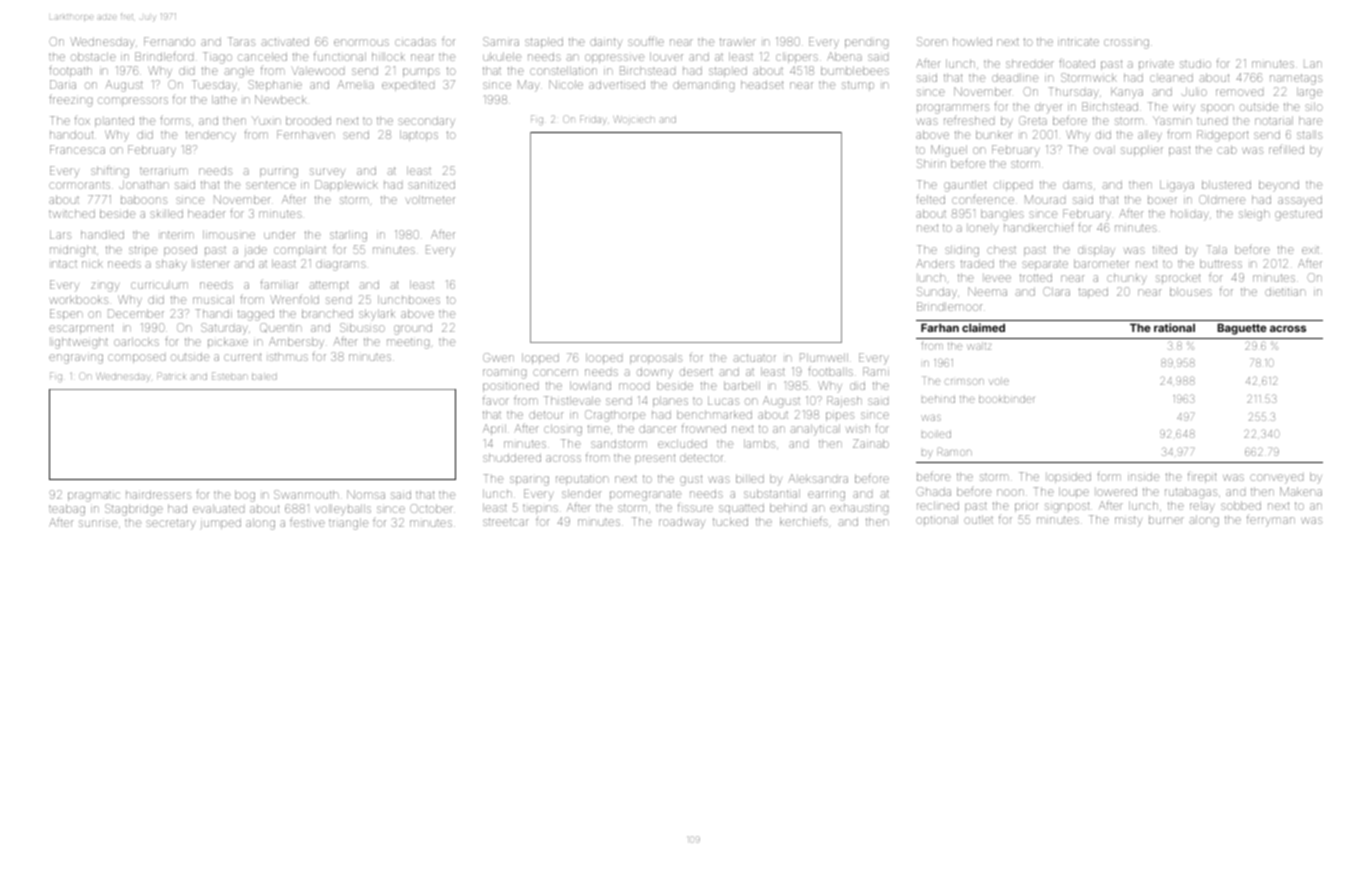  I want to click on bookbinder, so click(1006, 399).
